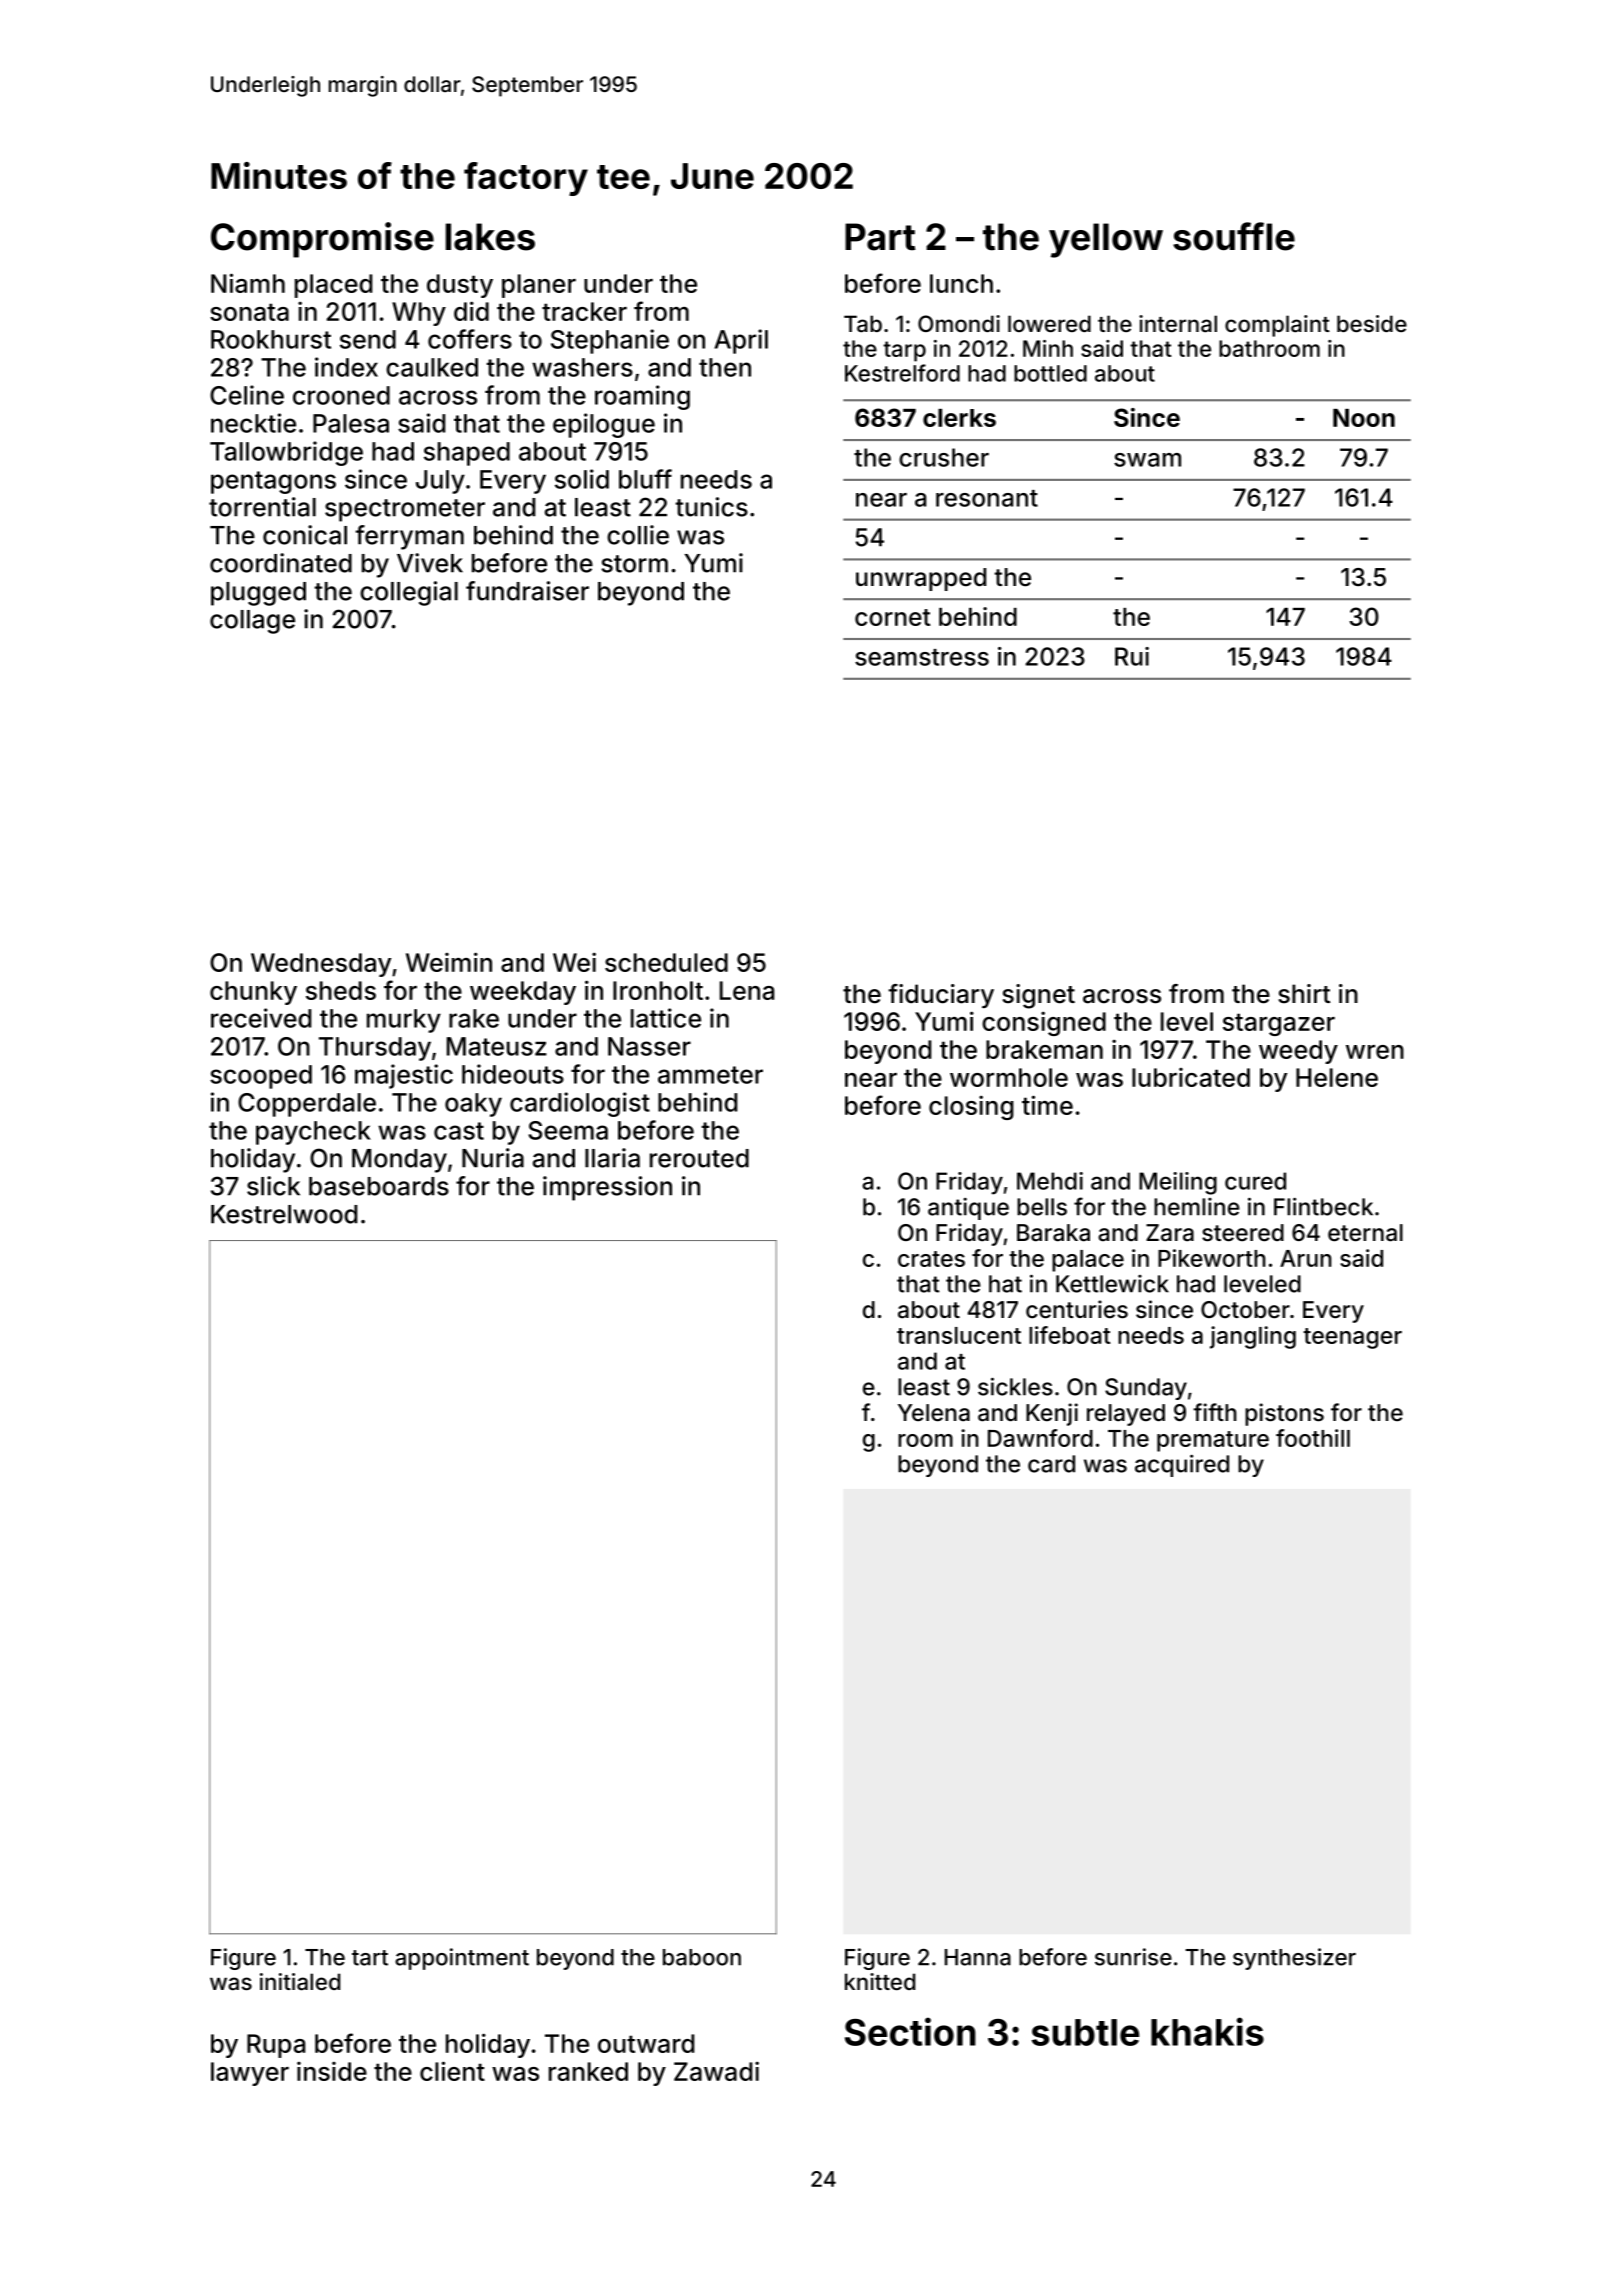  I want to click on Kestrelwood, so click(284, 1214).
